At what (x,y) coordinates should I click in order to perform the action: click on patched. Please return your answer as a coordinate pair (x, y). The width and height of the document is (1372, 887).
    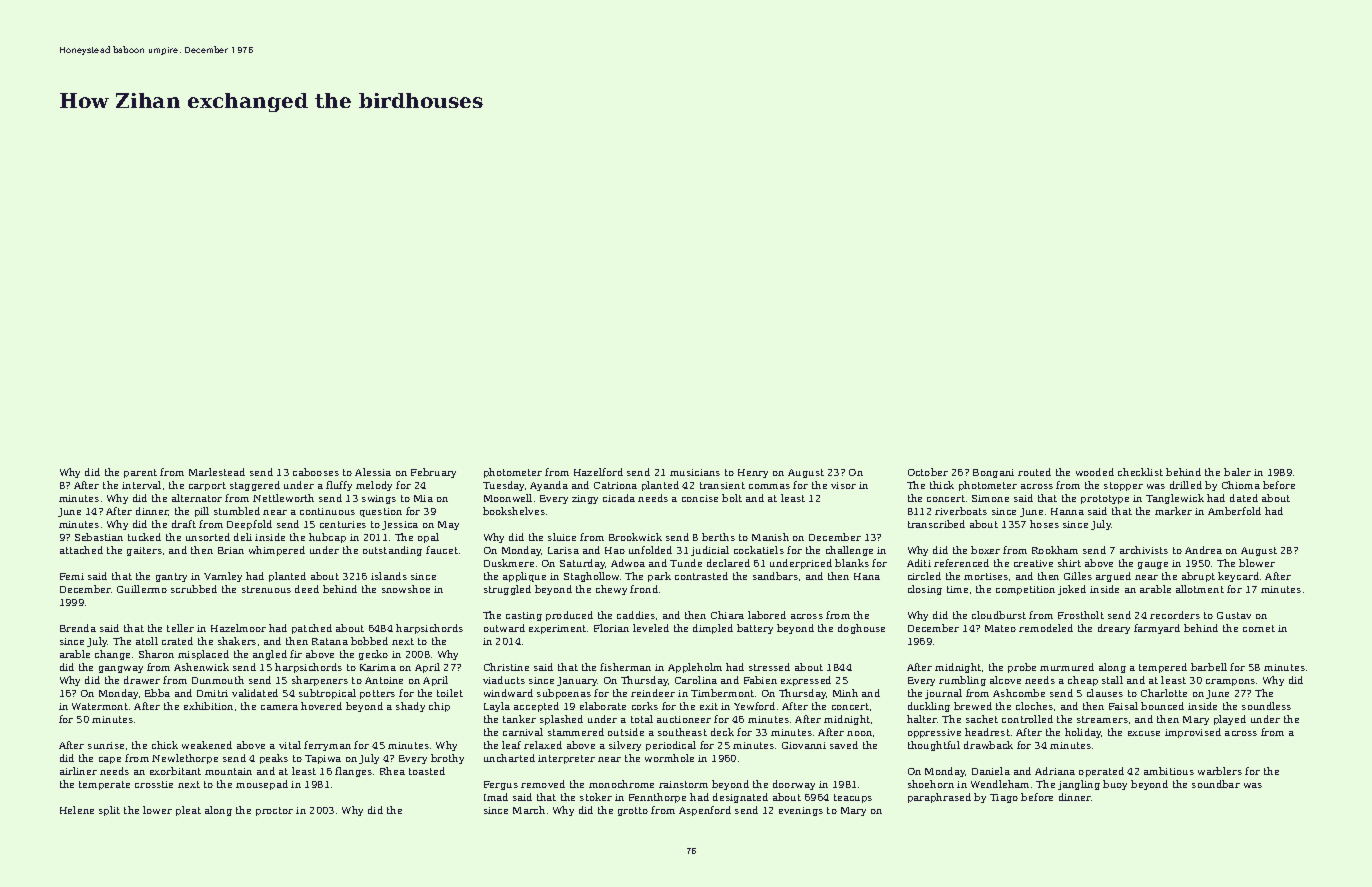
    Looking at the image, I should click on (312, 629).
